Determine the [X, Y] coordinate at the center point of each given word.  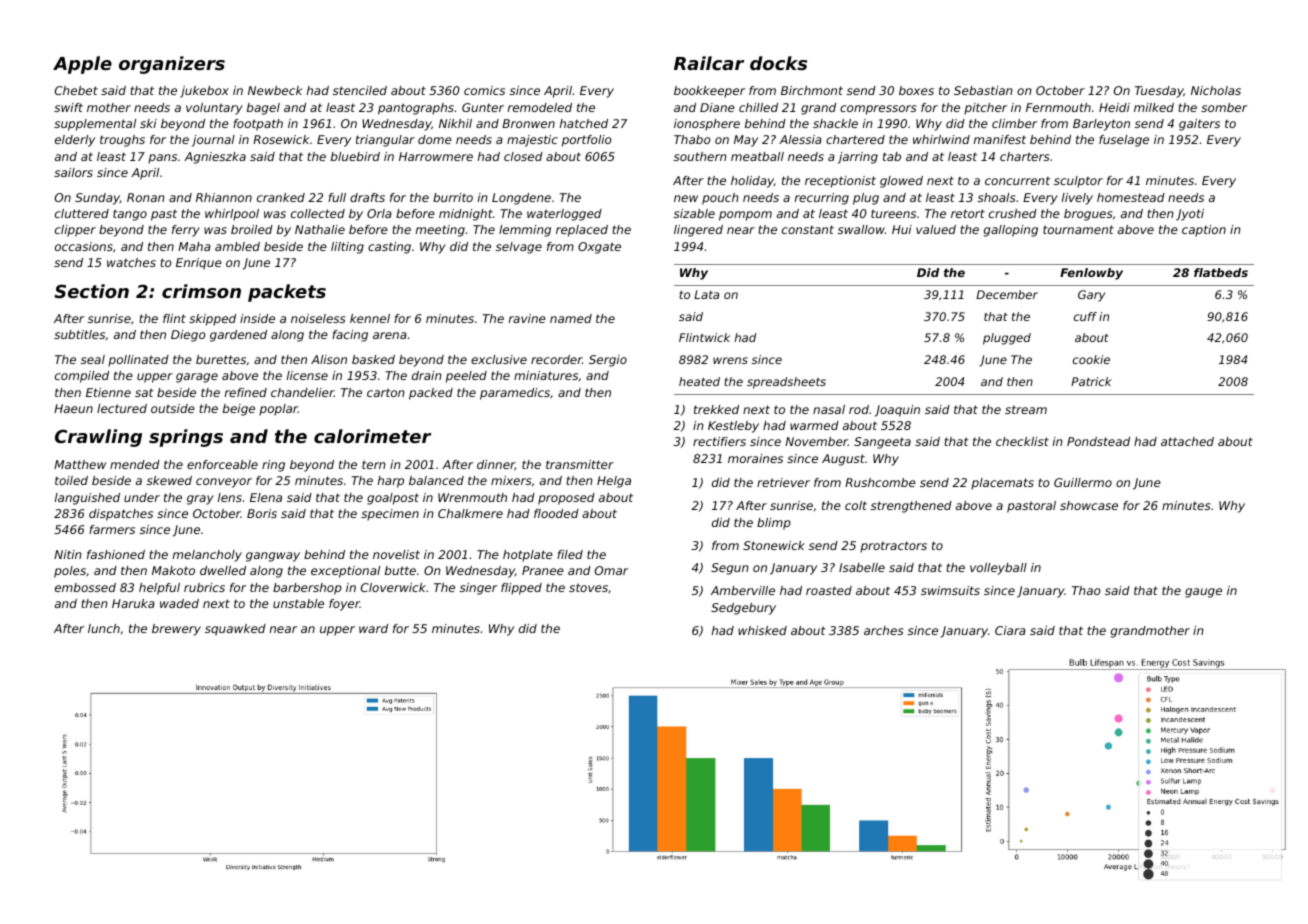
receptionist [840, 182]
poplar [278, 410]
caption [1204, 231]
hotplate [528, 556]
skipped [212, 320]
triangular [385, 141]
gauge [1203, 593]
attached [1187, 441]
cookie [1091, 359]
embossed [85, 587]
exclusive [499, 359]
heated [699, 381]
